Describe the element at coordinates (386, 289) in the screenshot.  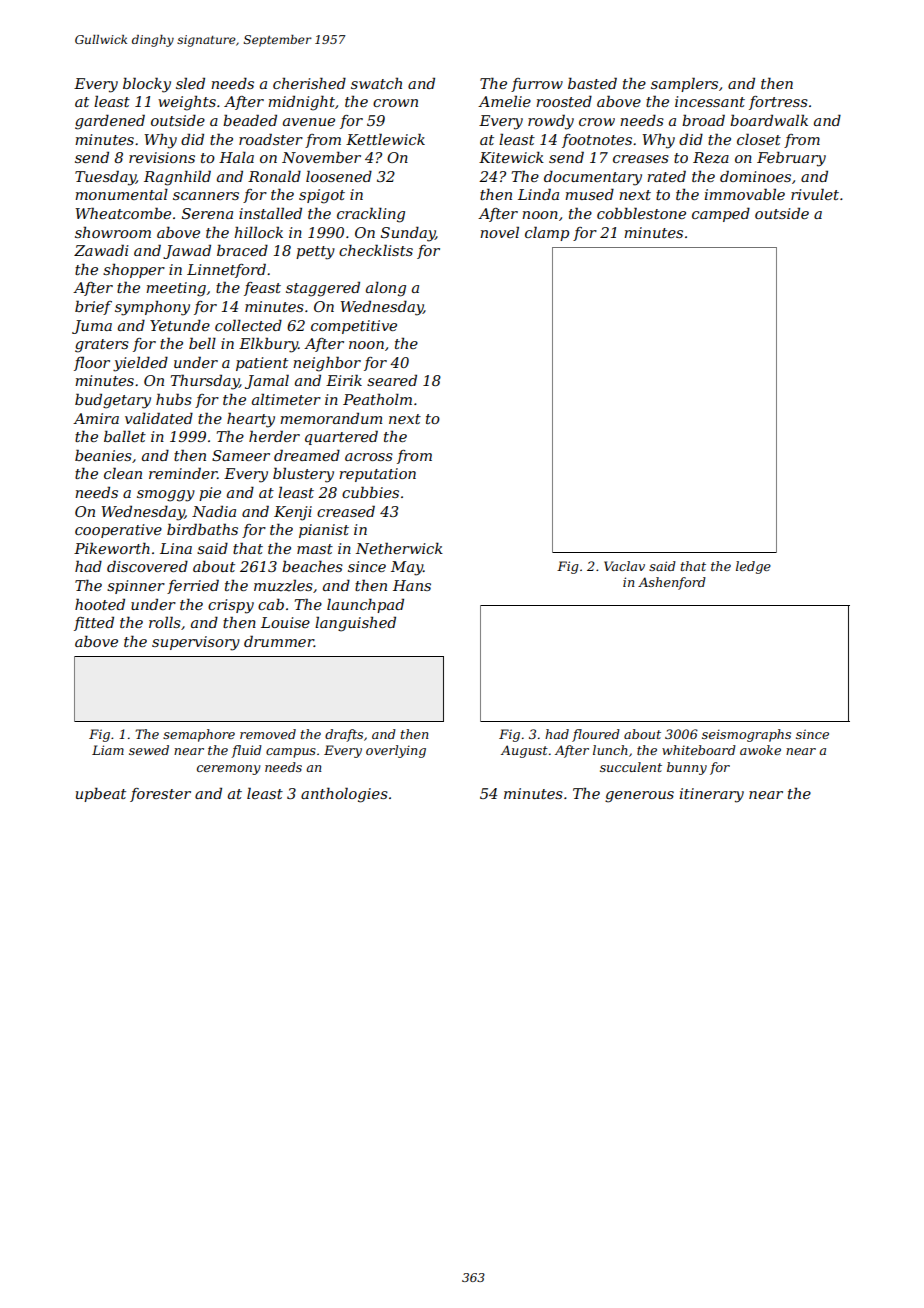
I see `along` at that location.
